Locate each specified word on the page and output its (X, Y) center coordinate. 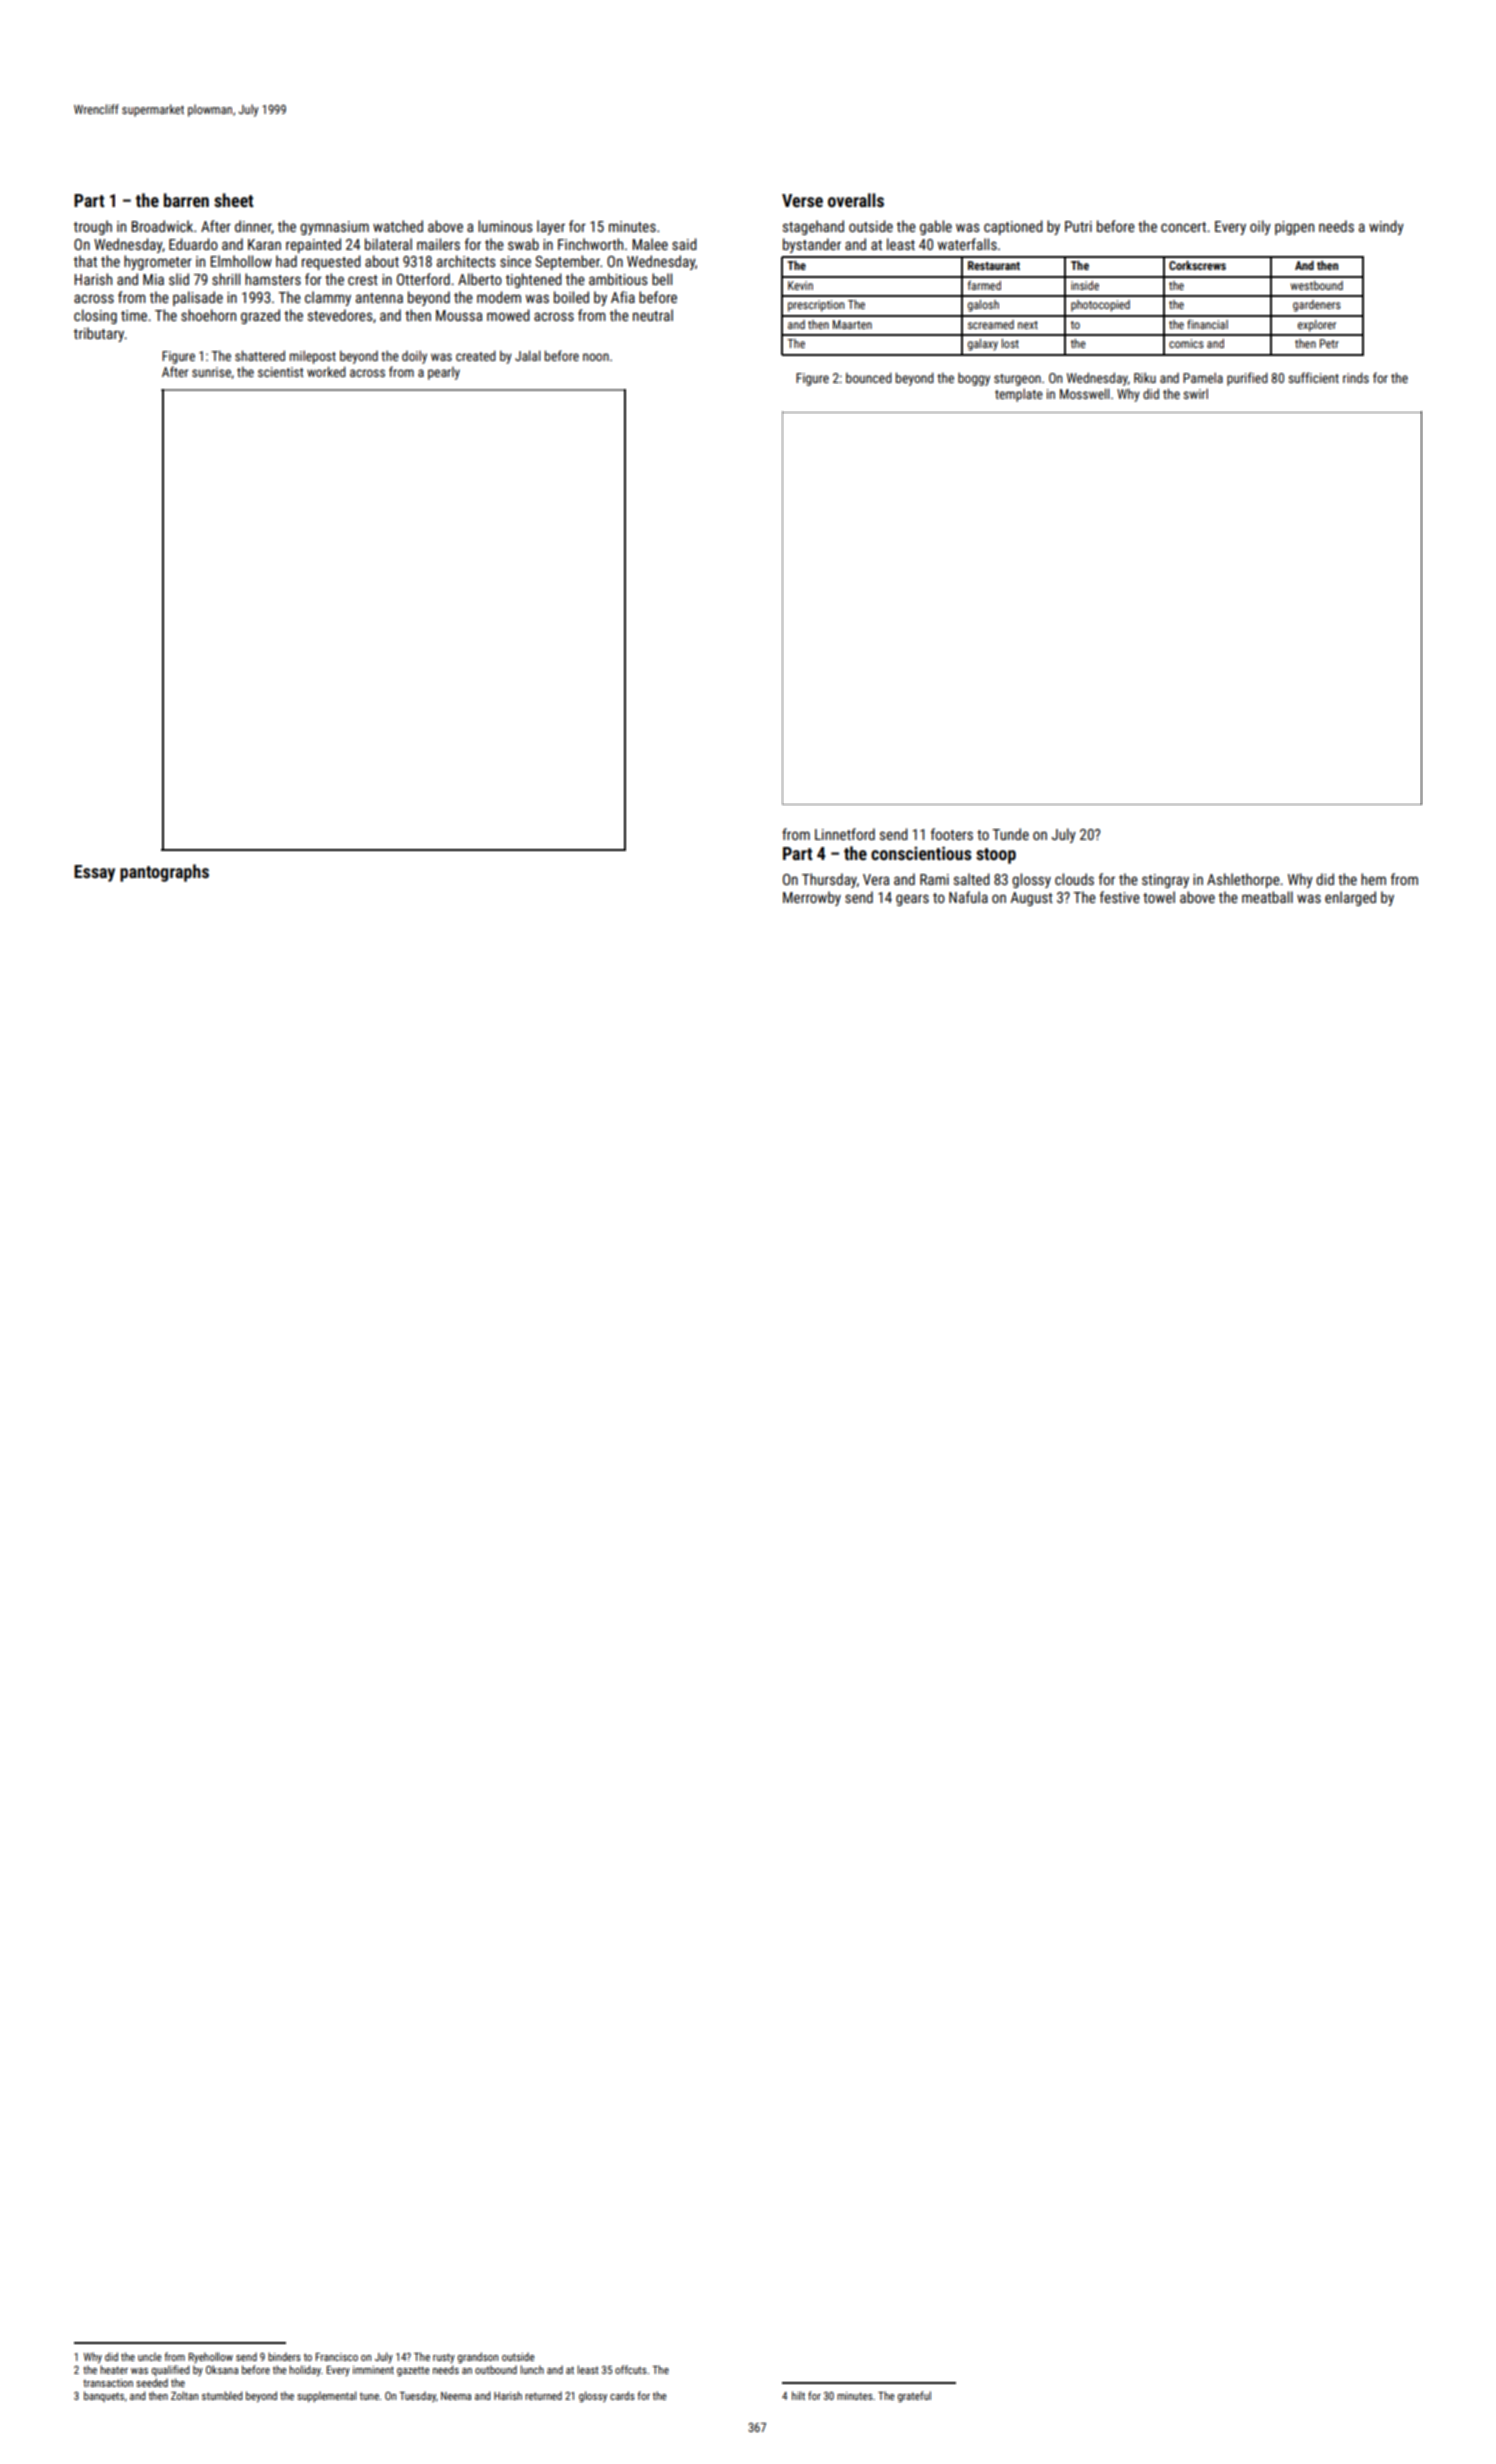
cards (622, 2395)
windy (1386, 227)
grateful (914, 2396)
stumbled (222, 2395)
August (1031, 899)
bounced (869, 377)
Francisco (337, 2357)
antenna (379, 298)
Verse (802, 200)
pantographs (164, 873)
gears (912, 900)
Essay (94, 873)
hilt (798, 2395)
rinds (1356, 377)
